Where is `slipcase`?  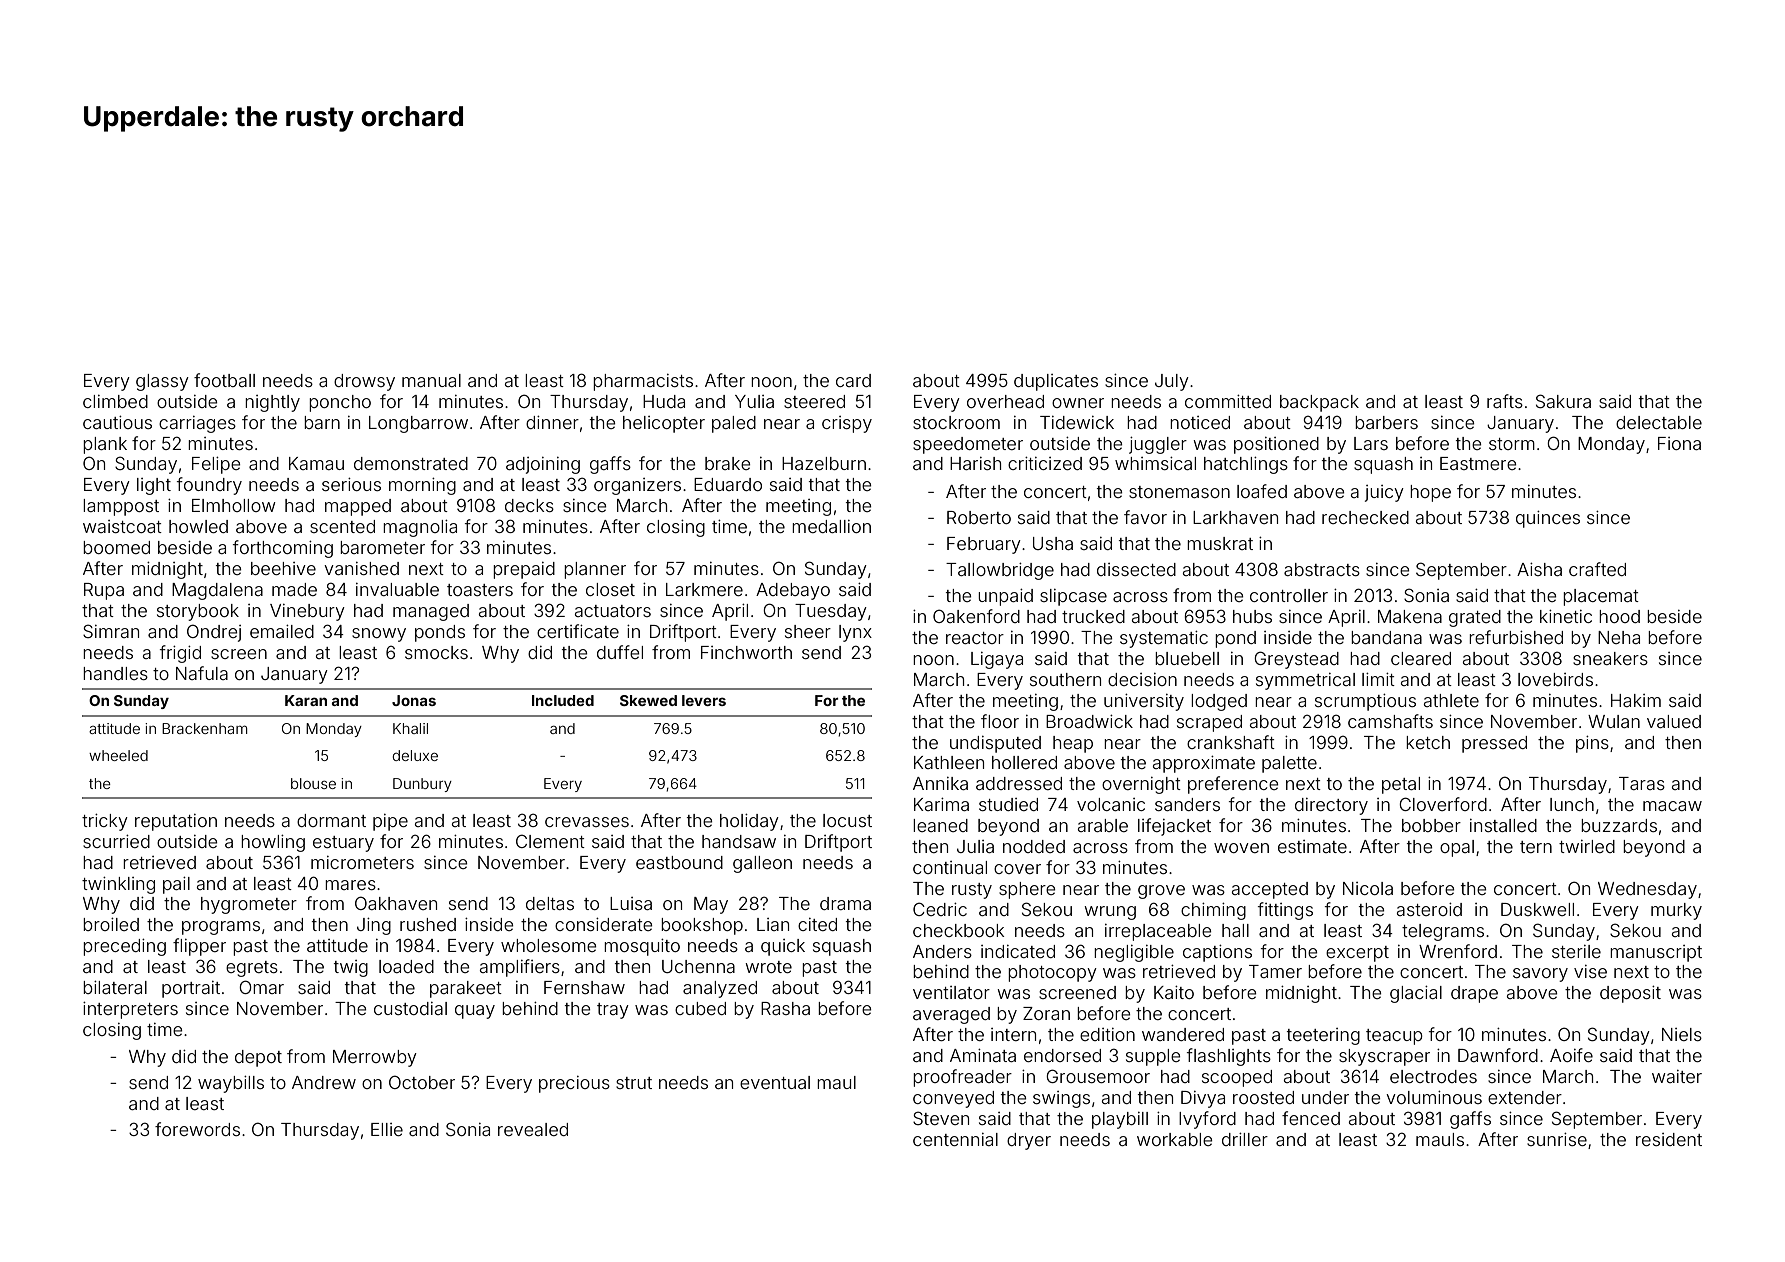
slipcase is located at coordinates (1073, 597).
